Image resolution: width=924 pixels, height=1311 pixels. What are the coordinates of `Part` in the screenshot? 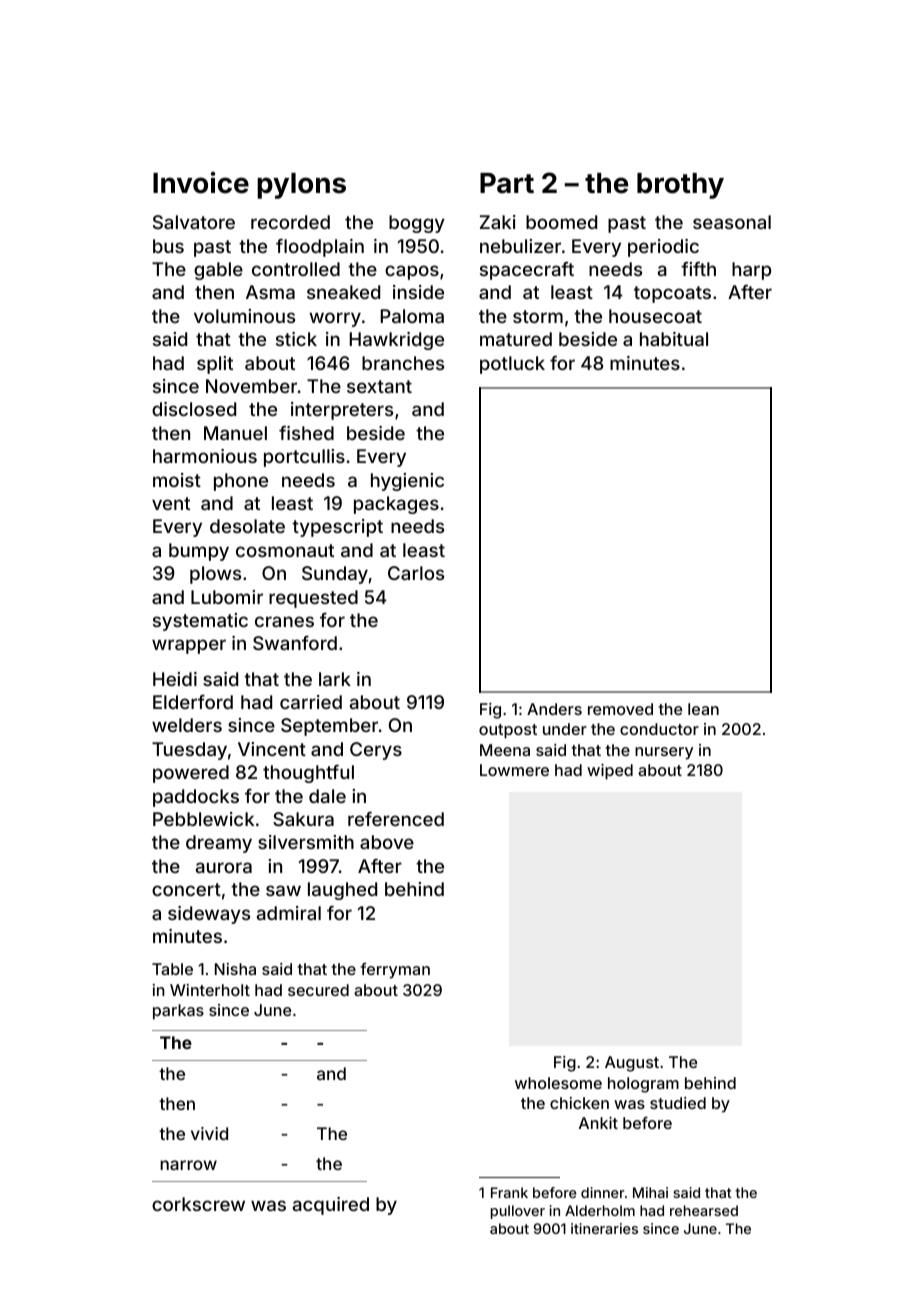 It's located at (507, 183).
